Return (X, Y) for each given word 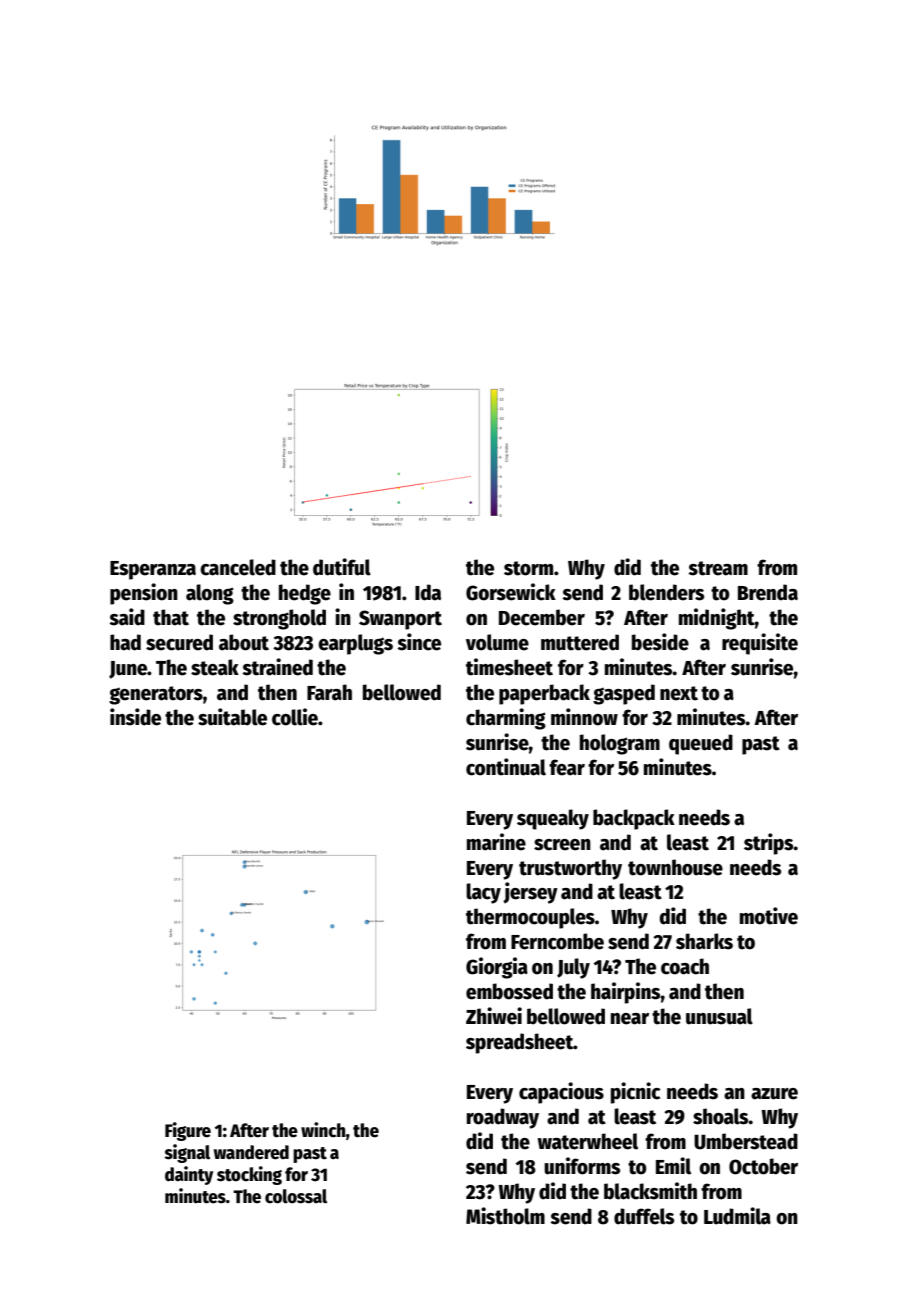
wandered (251, 1152)
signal (187, 1153)
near (630, 1019)
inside (135, 717)
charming (506, 719)
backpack (634, 819)
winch (323, 1130)
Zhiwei (494, 1016)
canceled (238, 567)
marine (496, 842)
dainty (189, 1175)
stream (718, 568)
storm (528, 568)
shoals (721, 1116)
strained (277, 667)
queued (701, 744)
